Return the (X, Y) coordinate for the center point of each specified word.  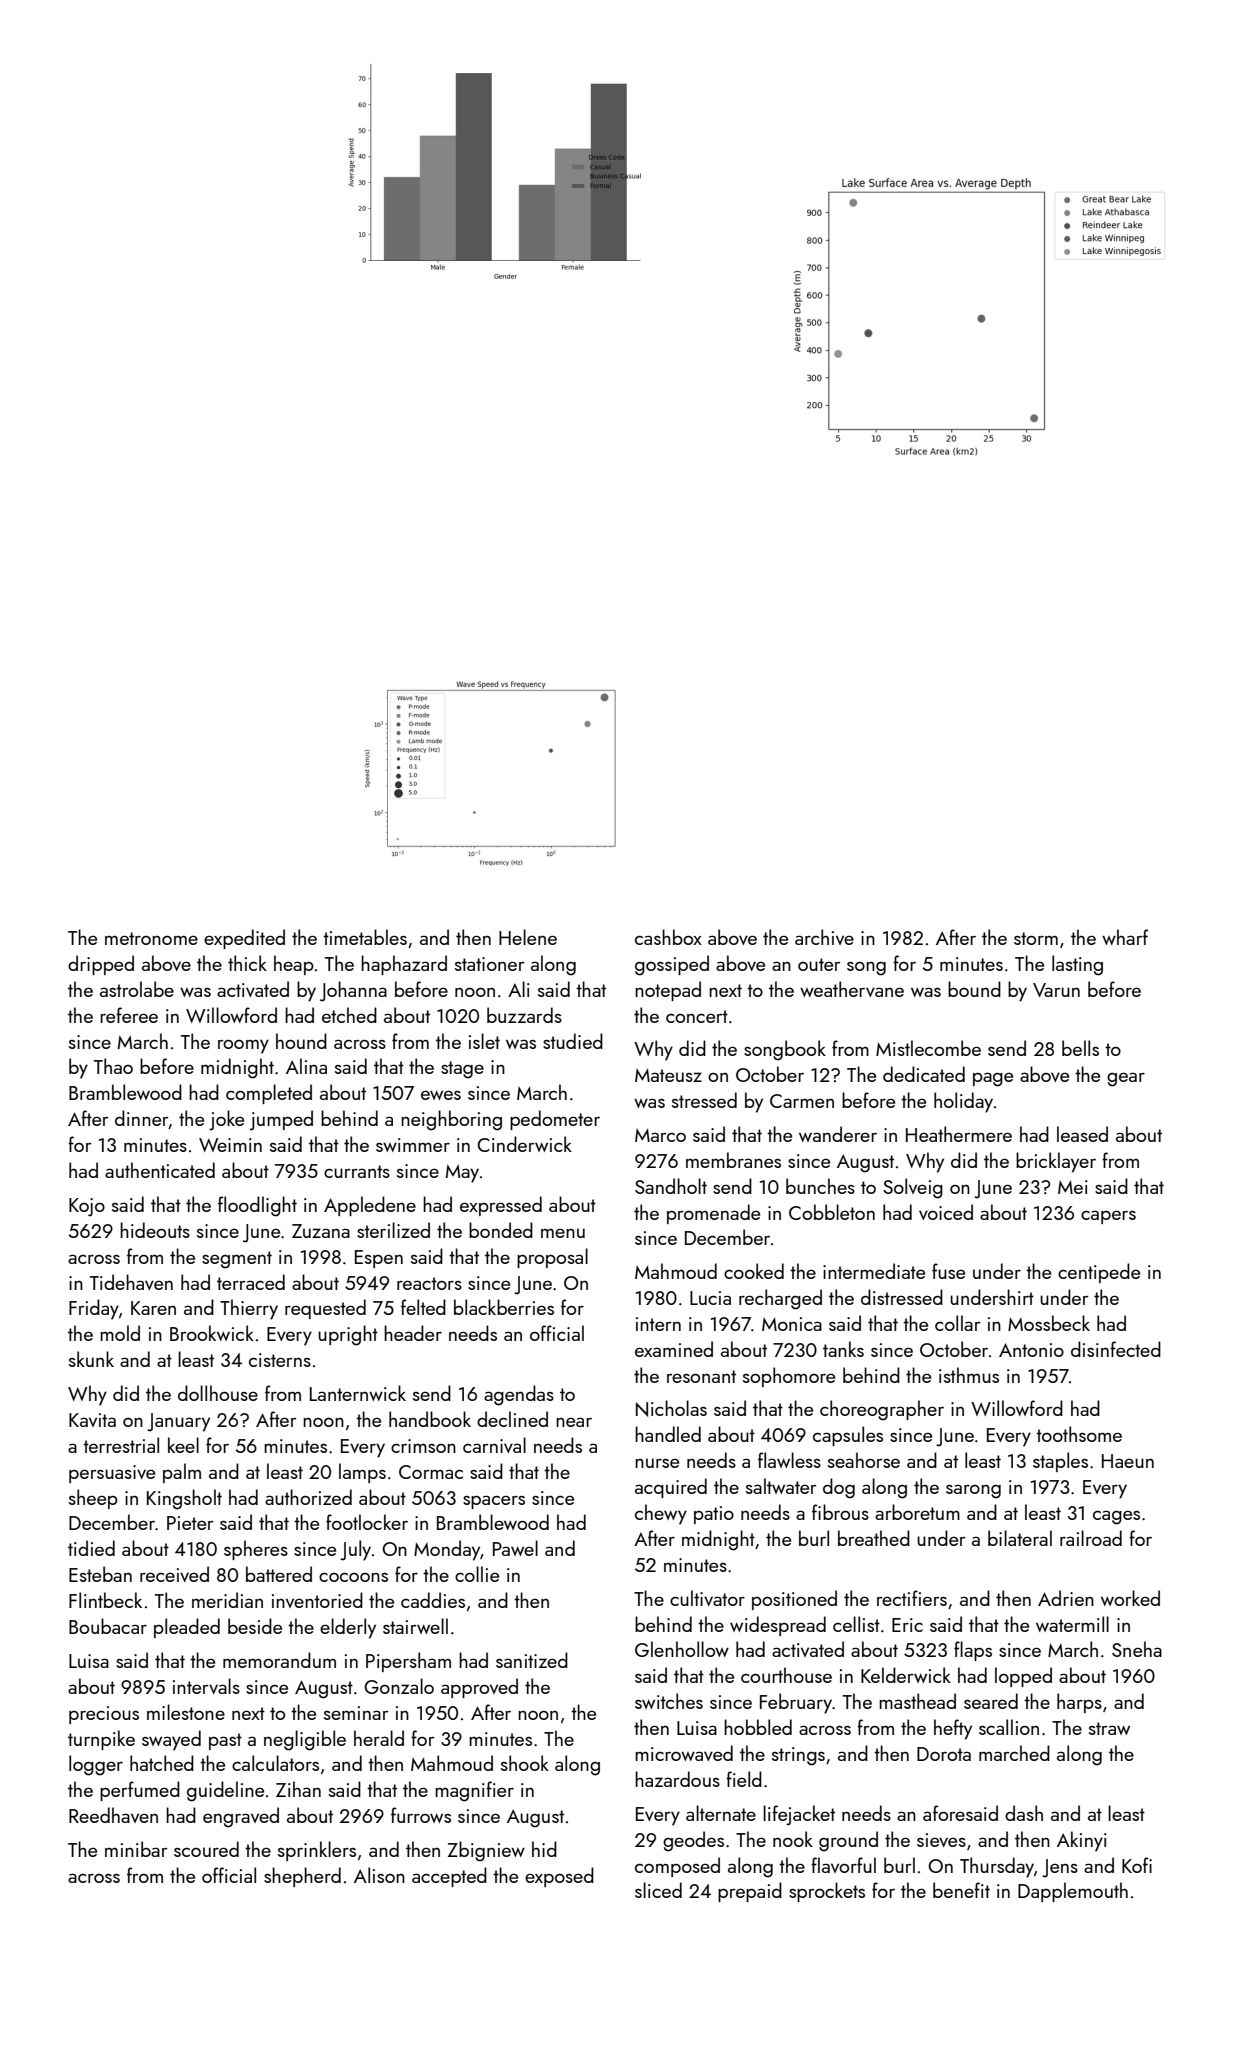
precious (104, 1715)
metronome (151, 938)
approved (479, 1688)
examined (674, 1349)
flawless (789, 1460)
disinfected (1116, 1349)
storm (1036, 938)
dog (839, 1488)
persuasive (112, 1474)
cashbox (668, 937)
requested (325, 1309)
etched (349, 1015)
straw (1109, 1728)
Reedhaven (113, 1815)
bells (1080, 1048)
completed (269, 1094)
